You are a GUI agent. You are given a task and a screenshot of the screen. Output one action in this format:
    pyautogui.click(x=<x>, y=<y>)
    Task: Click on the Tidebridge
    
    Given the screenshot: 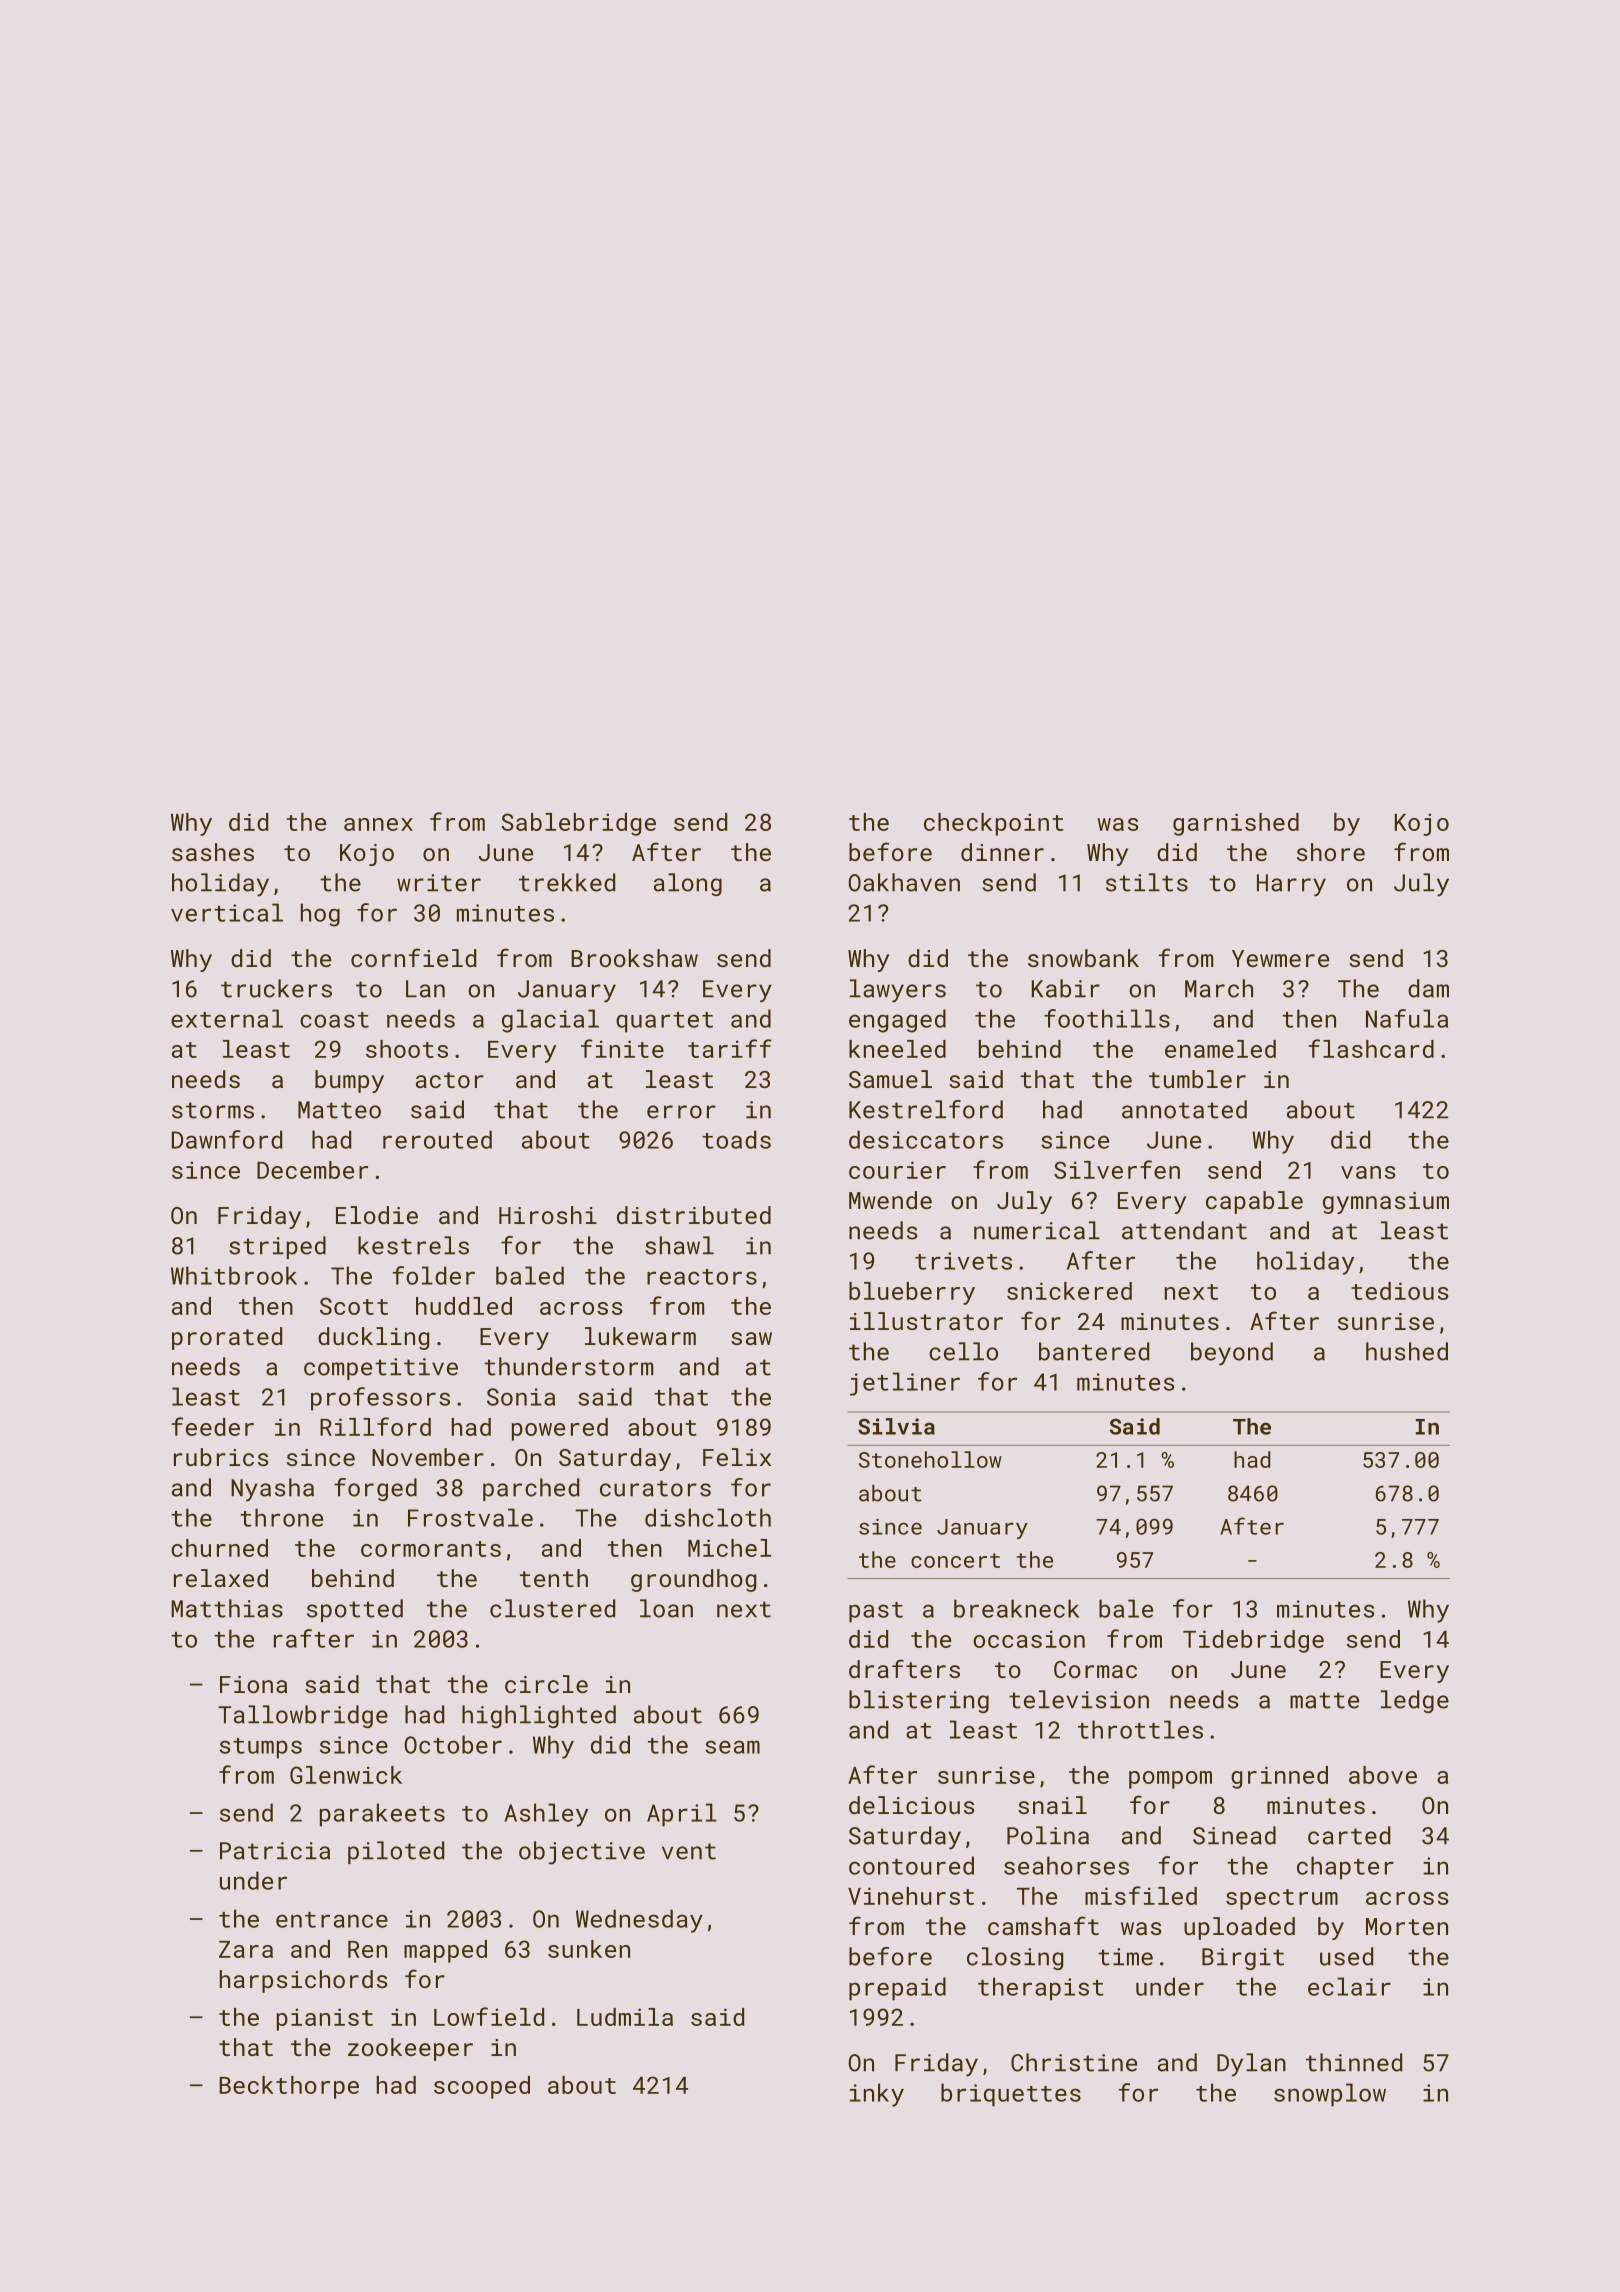 What is the action you would take?
    pyautogui.click(x=1253, y=1641)
